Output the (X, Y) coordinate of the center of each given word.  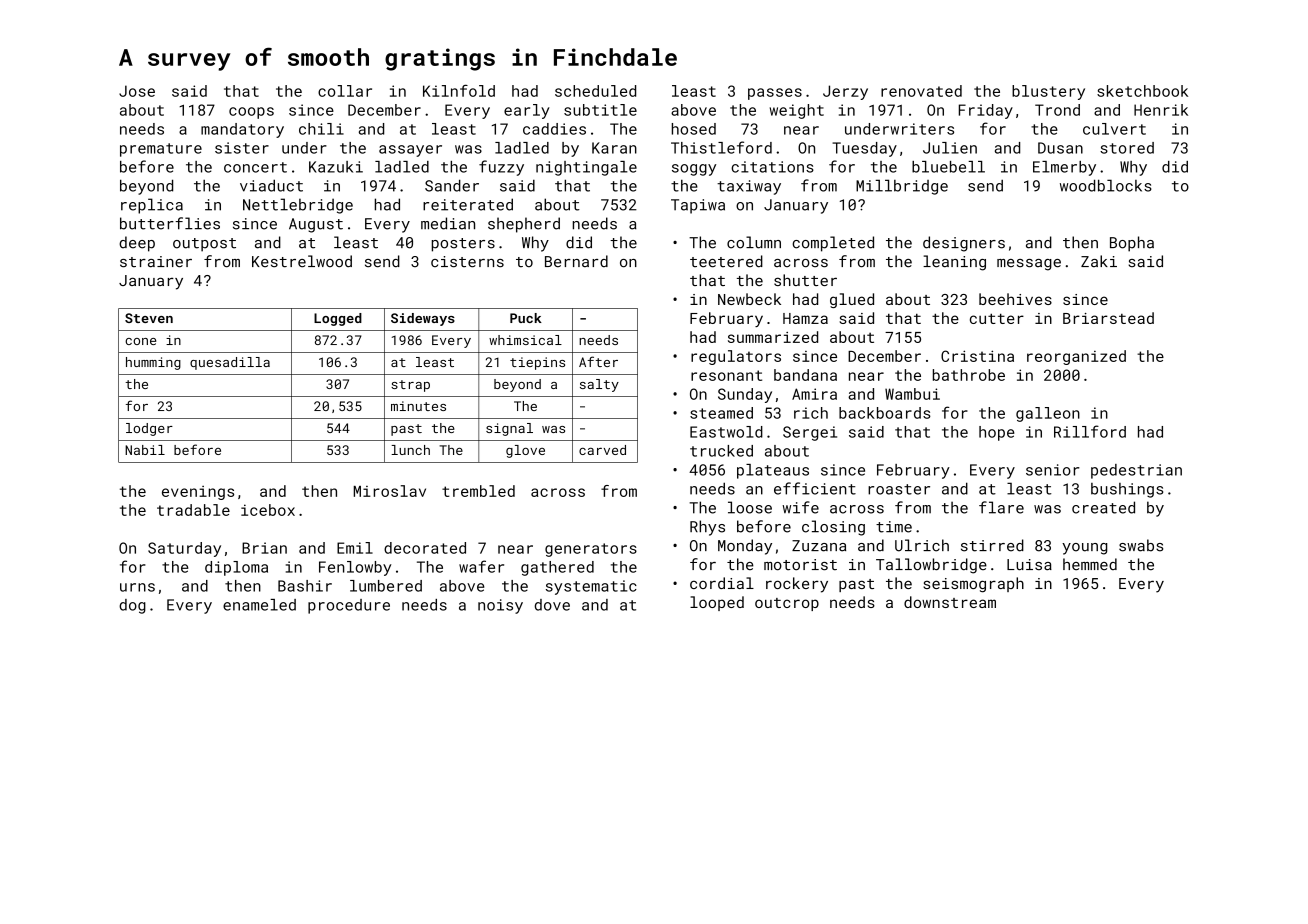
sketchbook (1142, 91)
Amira (814, 394)
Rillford (1090, 431)
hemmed (1090, 564)
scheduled (595, 91)
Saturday (184, 549)
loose (750, 507)
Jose (137, 91)
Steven (149, 318)
